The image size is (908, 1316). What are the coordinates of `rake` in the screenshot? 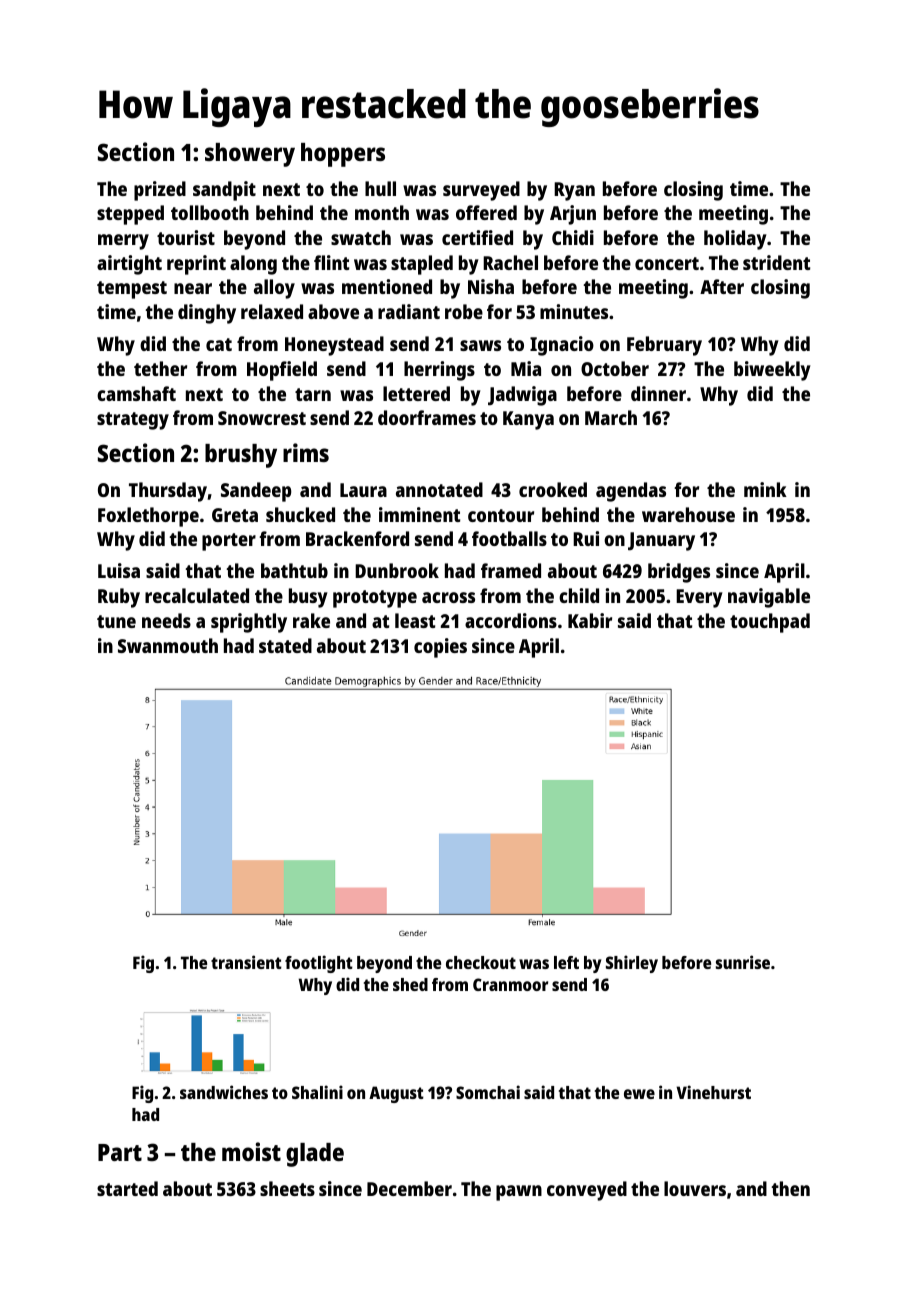 It's located at (311, 620).
